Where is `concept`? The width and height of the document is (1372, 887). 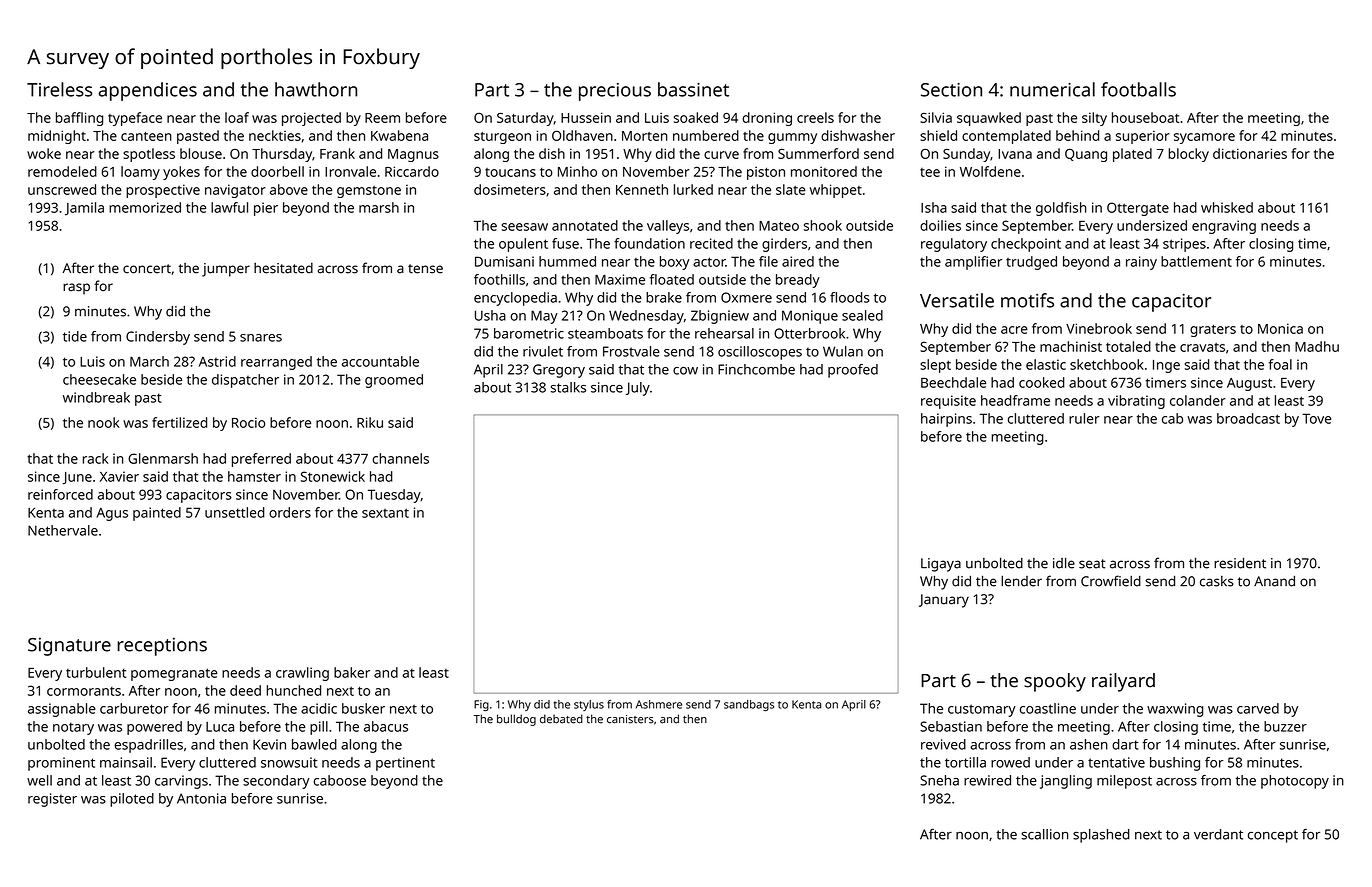
concept is located at coordinates (1273, 836).
